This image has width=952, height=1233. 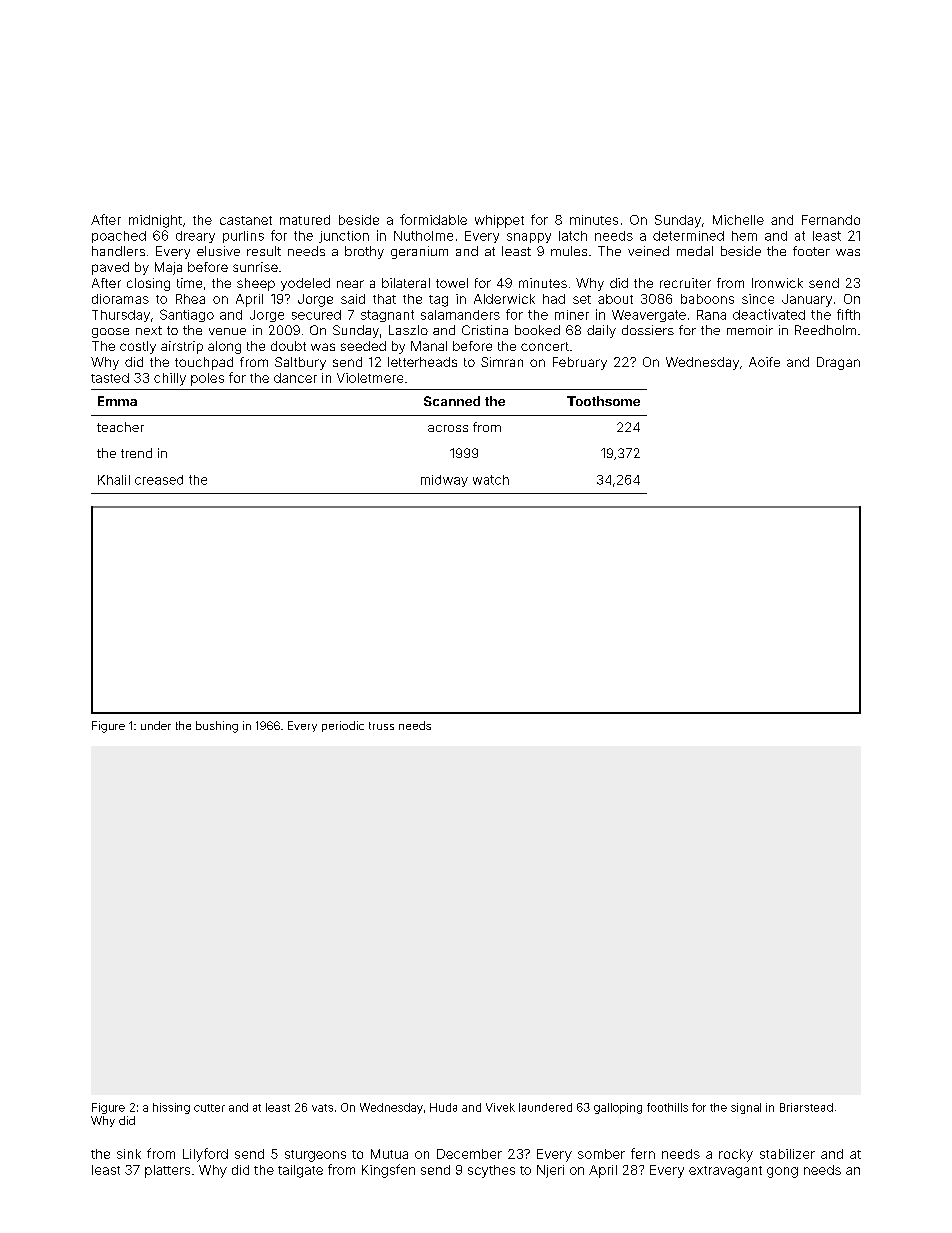 What do you see at coordinates (322, 1108) in the image?
I see `vats` at bounding box center [322, 1108].
